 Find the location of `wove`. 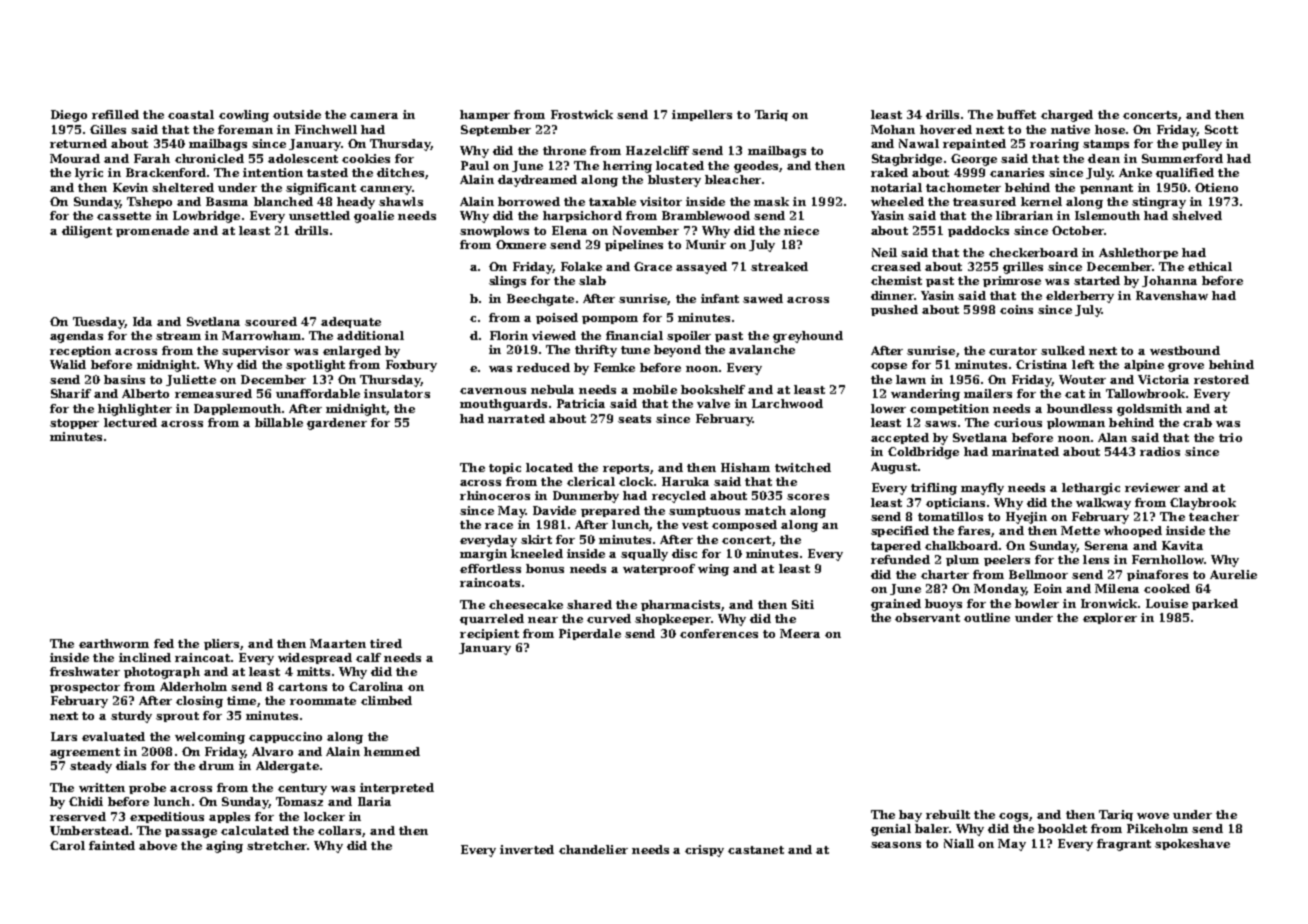

wove is located at coordinates (1153, 816).
